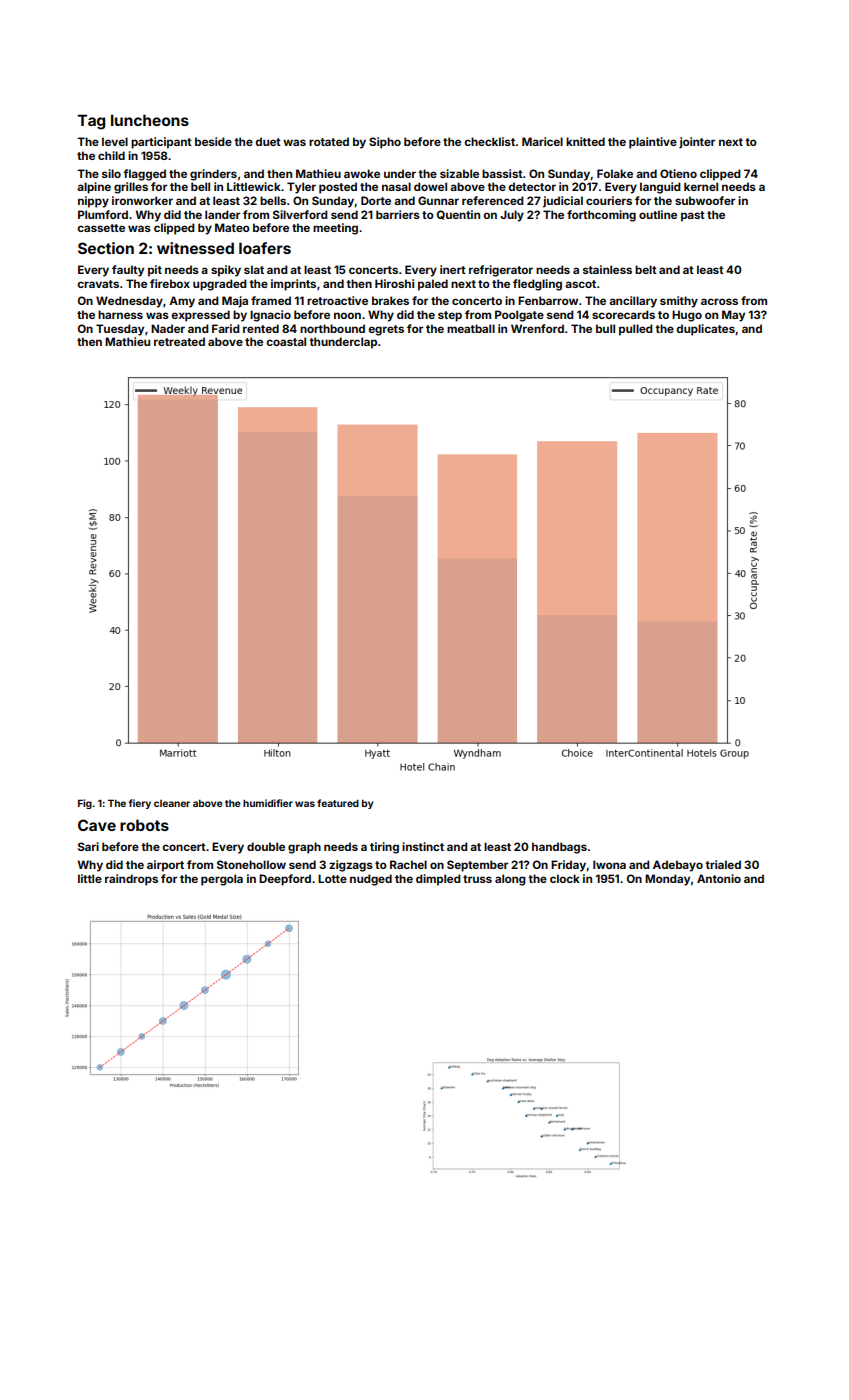 The height and width of the page is (1400, 849). I want to click on knitted, so click(585, 141).
